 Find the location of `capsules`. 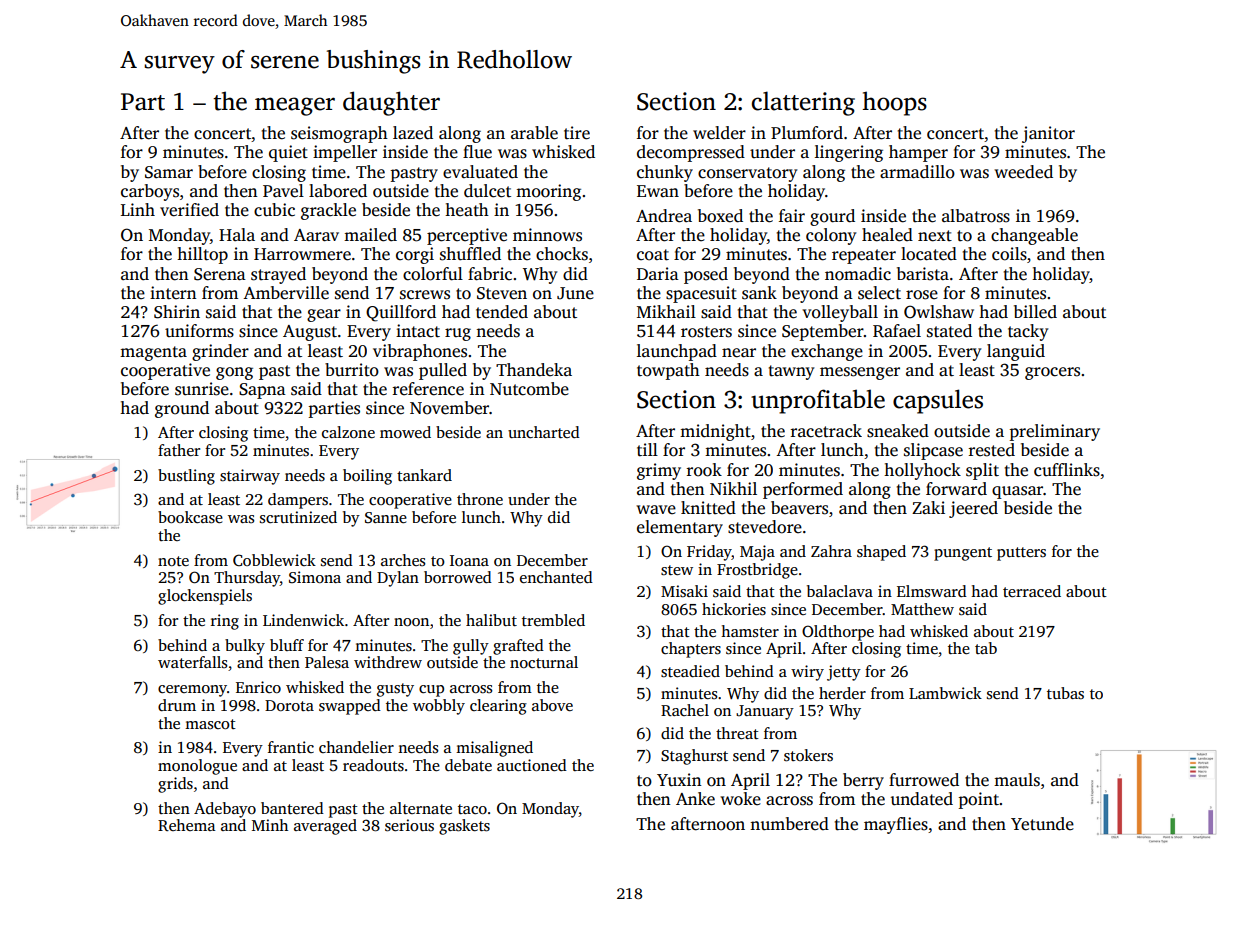

capsules is located at coordinates (938, 401).
